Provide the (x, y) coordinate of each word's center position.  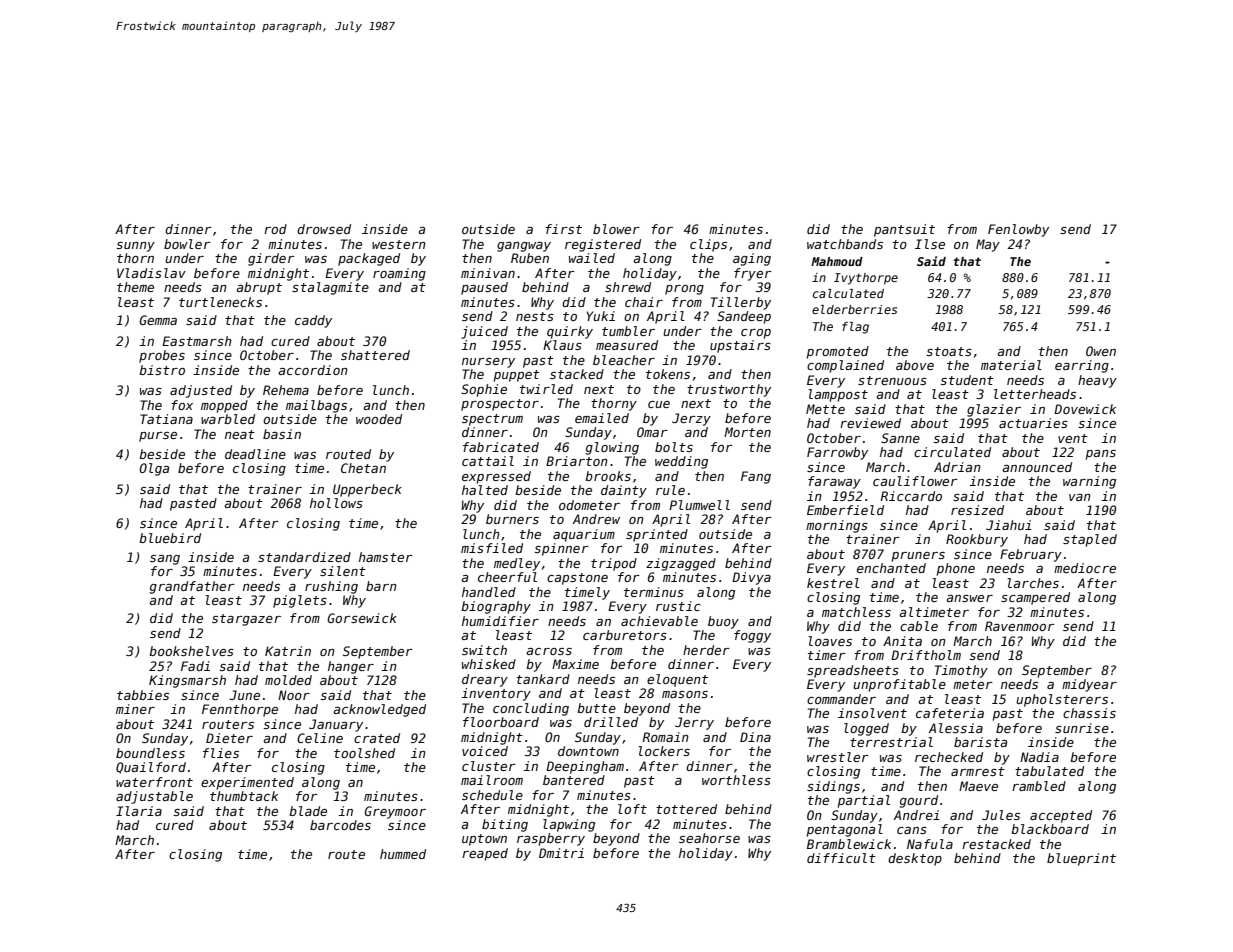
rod (275, 229)
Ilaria (139, 811)
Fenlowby (1018, 230)
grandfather (192, 587)
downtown (588, 751)
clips (708, 245)
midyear (1089, 685)
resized (977, 510)
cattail (488, 461)
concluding (531, 709)
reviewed (870, 423)
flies (221, 753)
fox (182, 405)
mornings (837, 526)
